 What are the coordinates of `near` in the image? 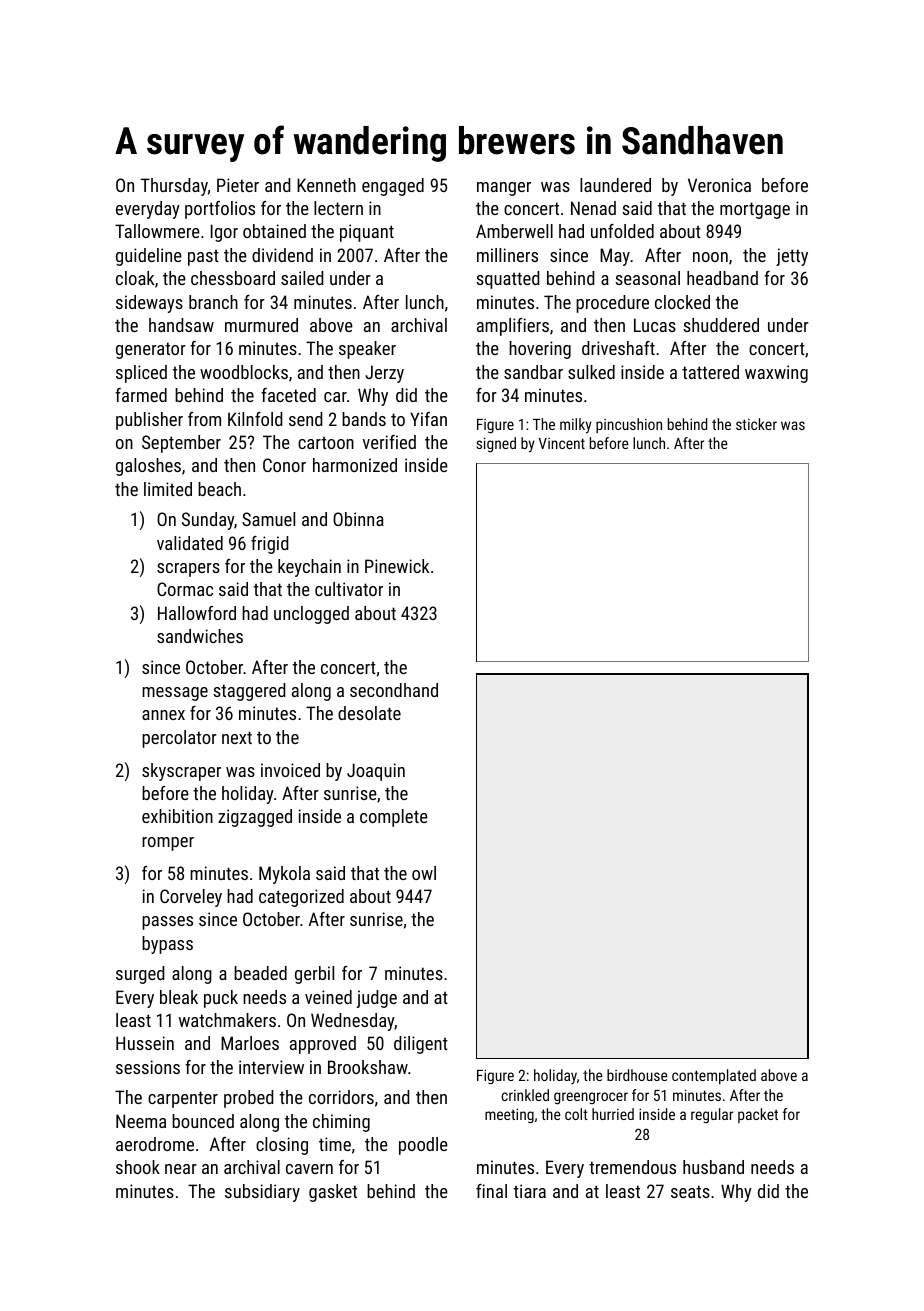 It's located at (181, 1169).
